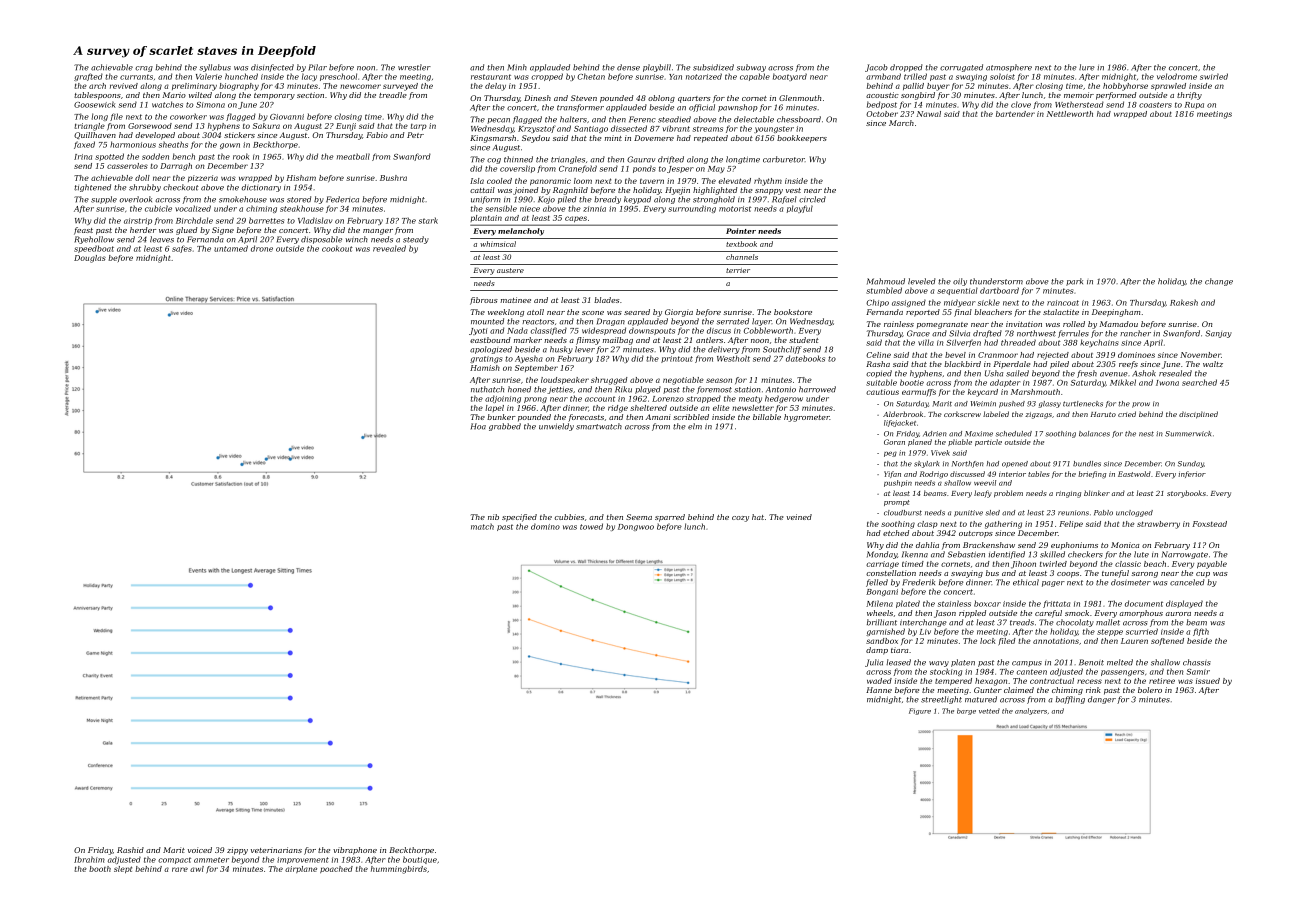  Describe the element at coordinates (1015, 114) in the screenshot. I see `bartender` at that location.
